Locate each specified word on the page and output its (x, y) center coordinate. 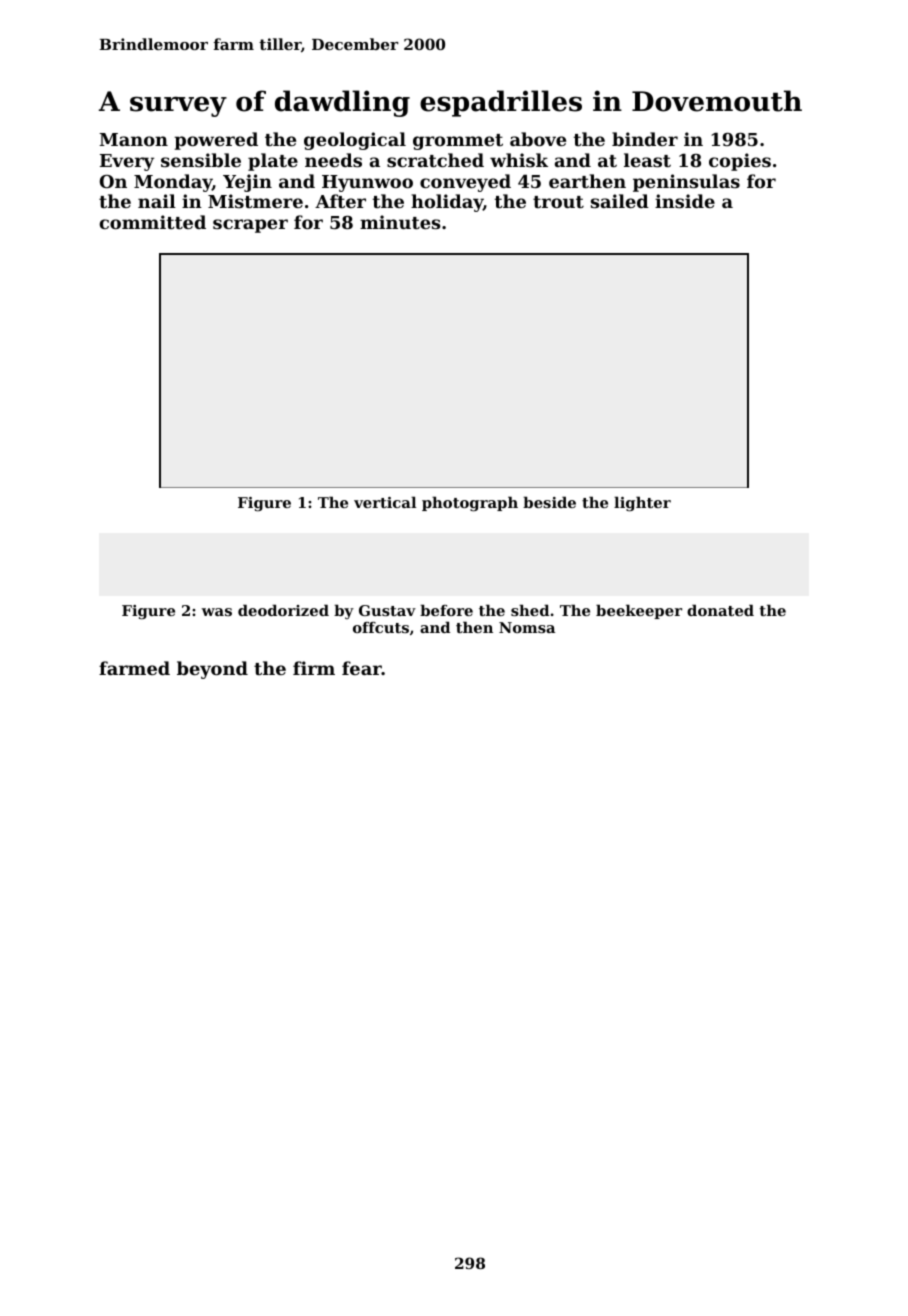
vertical (385, 502)
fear (362, 668)
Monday (173, 183)
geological (355, 141)
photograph (470, 504)
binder (645, 139)
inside (685, 201)
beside (549, 502)
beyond (212, 670)
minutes (400, 222)
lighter (642, 504)
